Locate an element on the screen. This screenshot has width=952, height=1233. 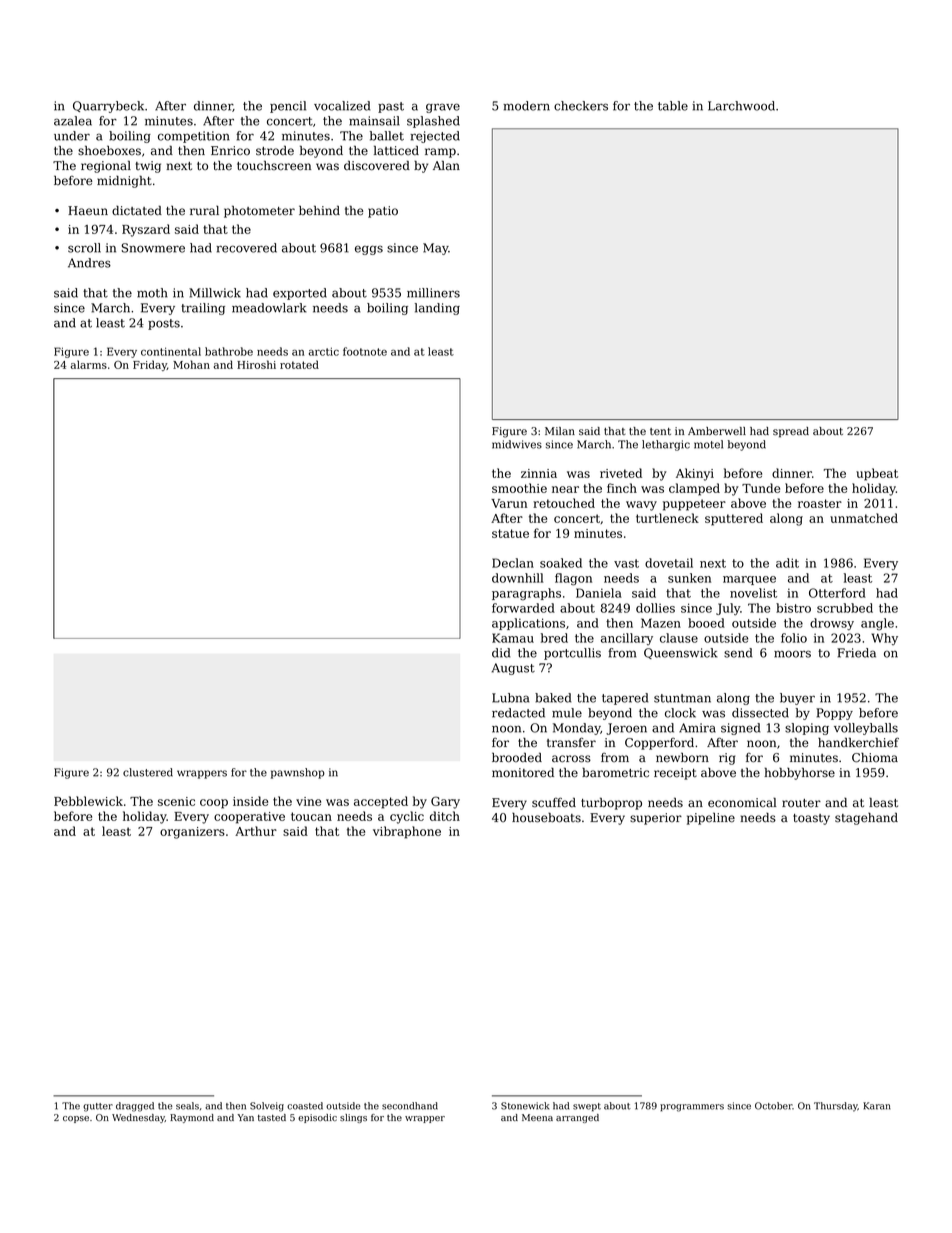
patio is located at coordinates (383, 212).
